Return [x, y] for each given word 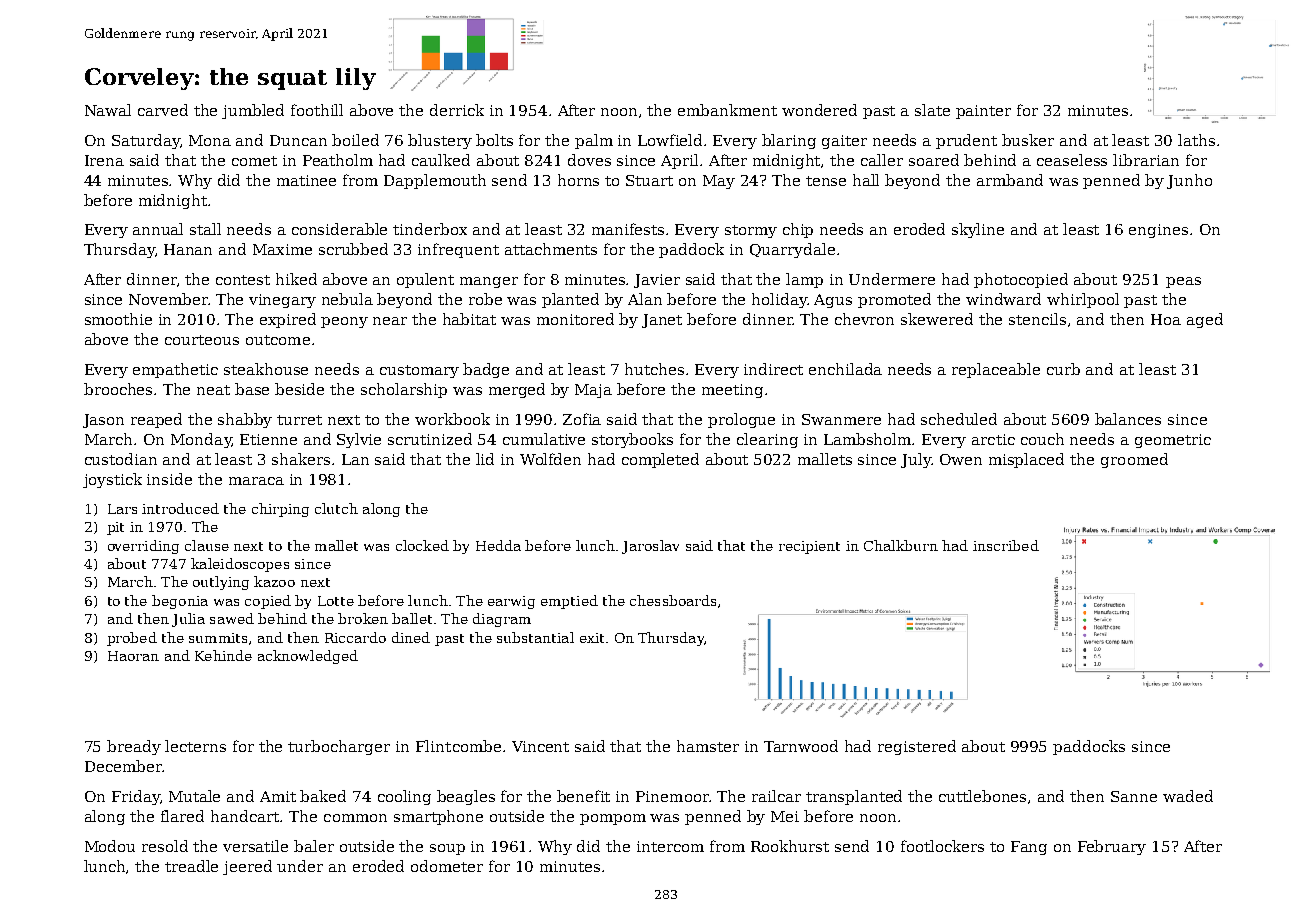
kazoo [274, 581]
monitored [575, 319]
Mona [210, 140]
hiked [296, 279]
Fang [1029, 848]
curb [1063, 369]
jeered [247, 867]
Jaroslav [650, 547]
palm [594, 141]
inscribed [1006, 545]
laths [1196, 140]
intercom [670, 846]
